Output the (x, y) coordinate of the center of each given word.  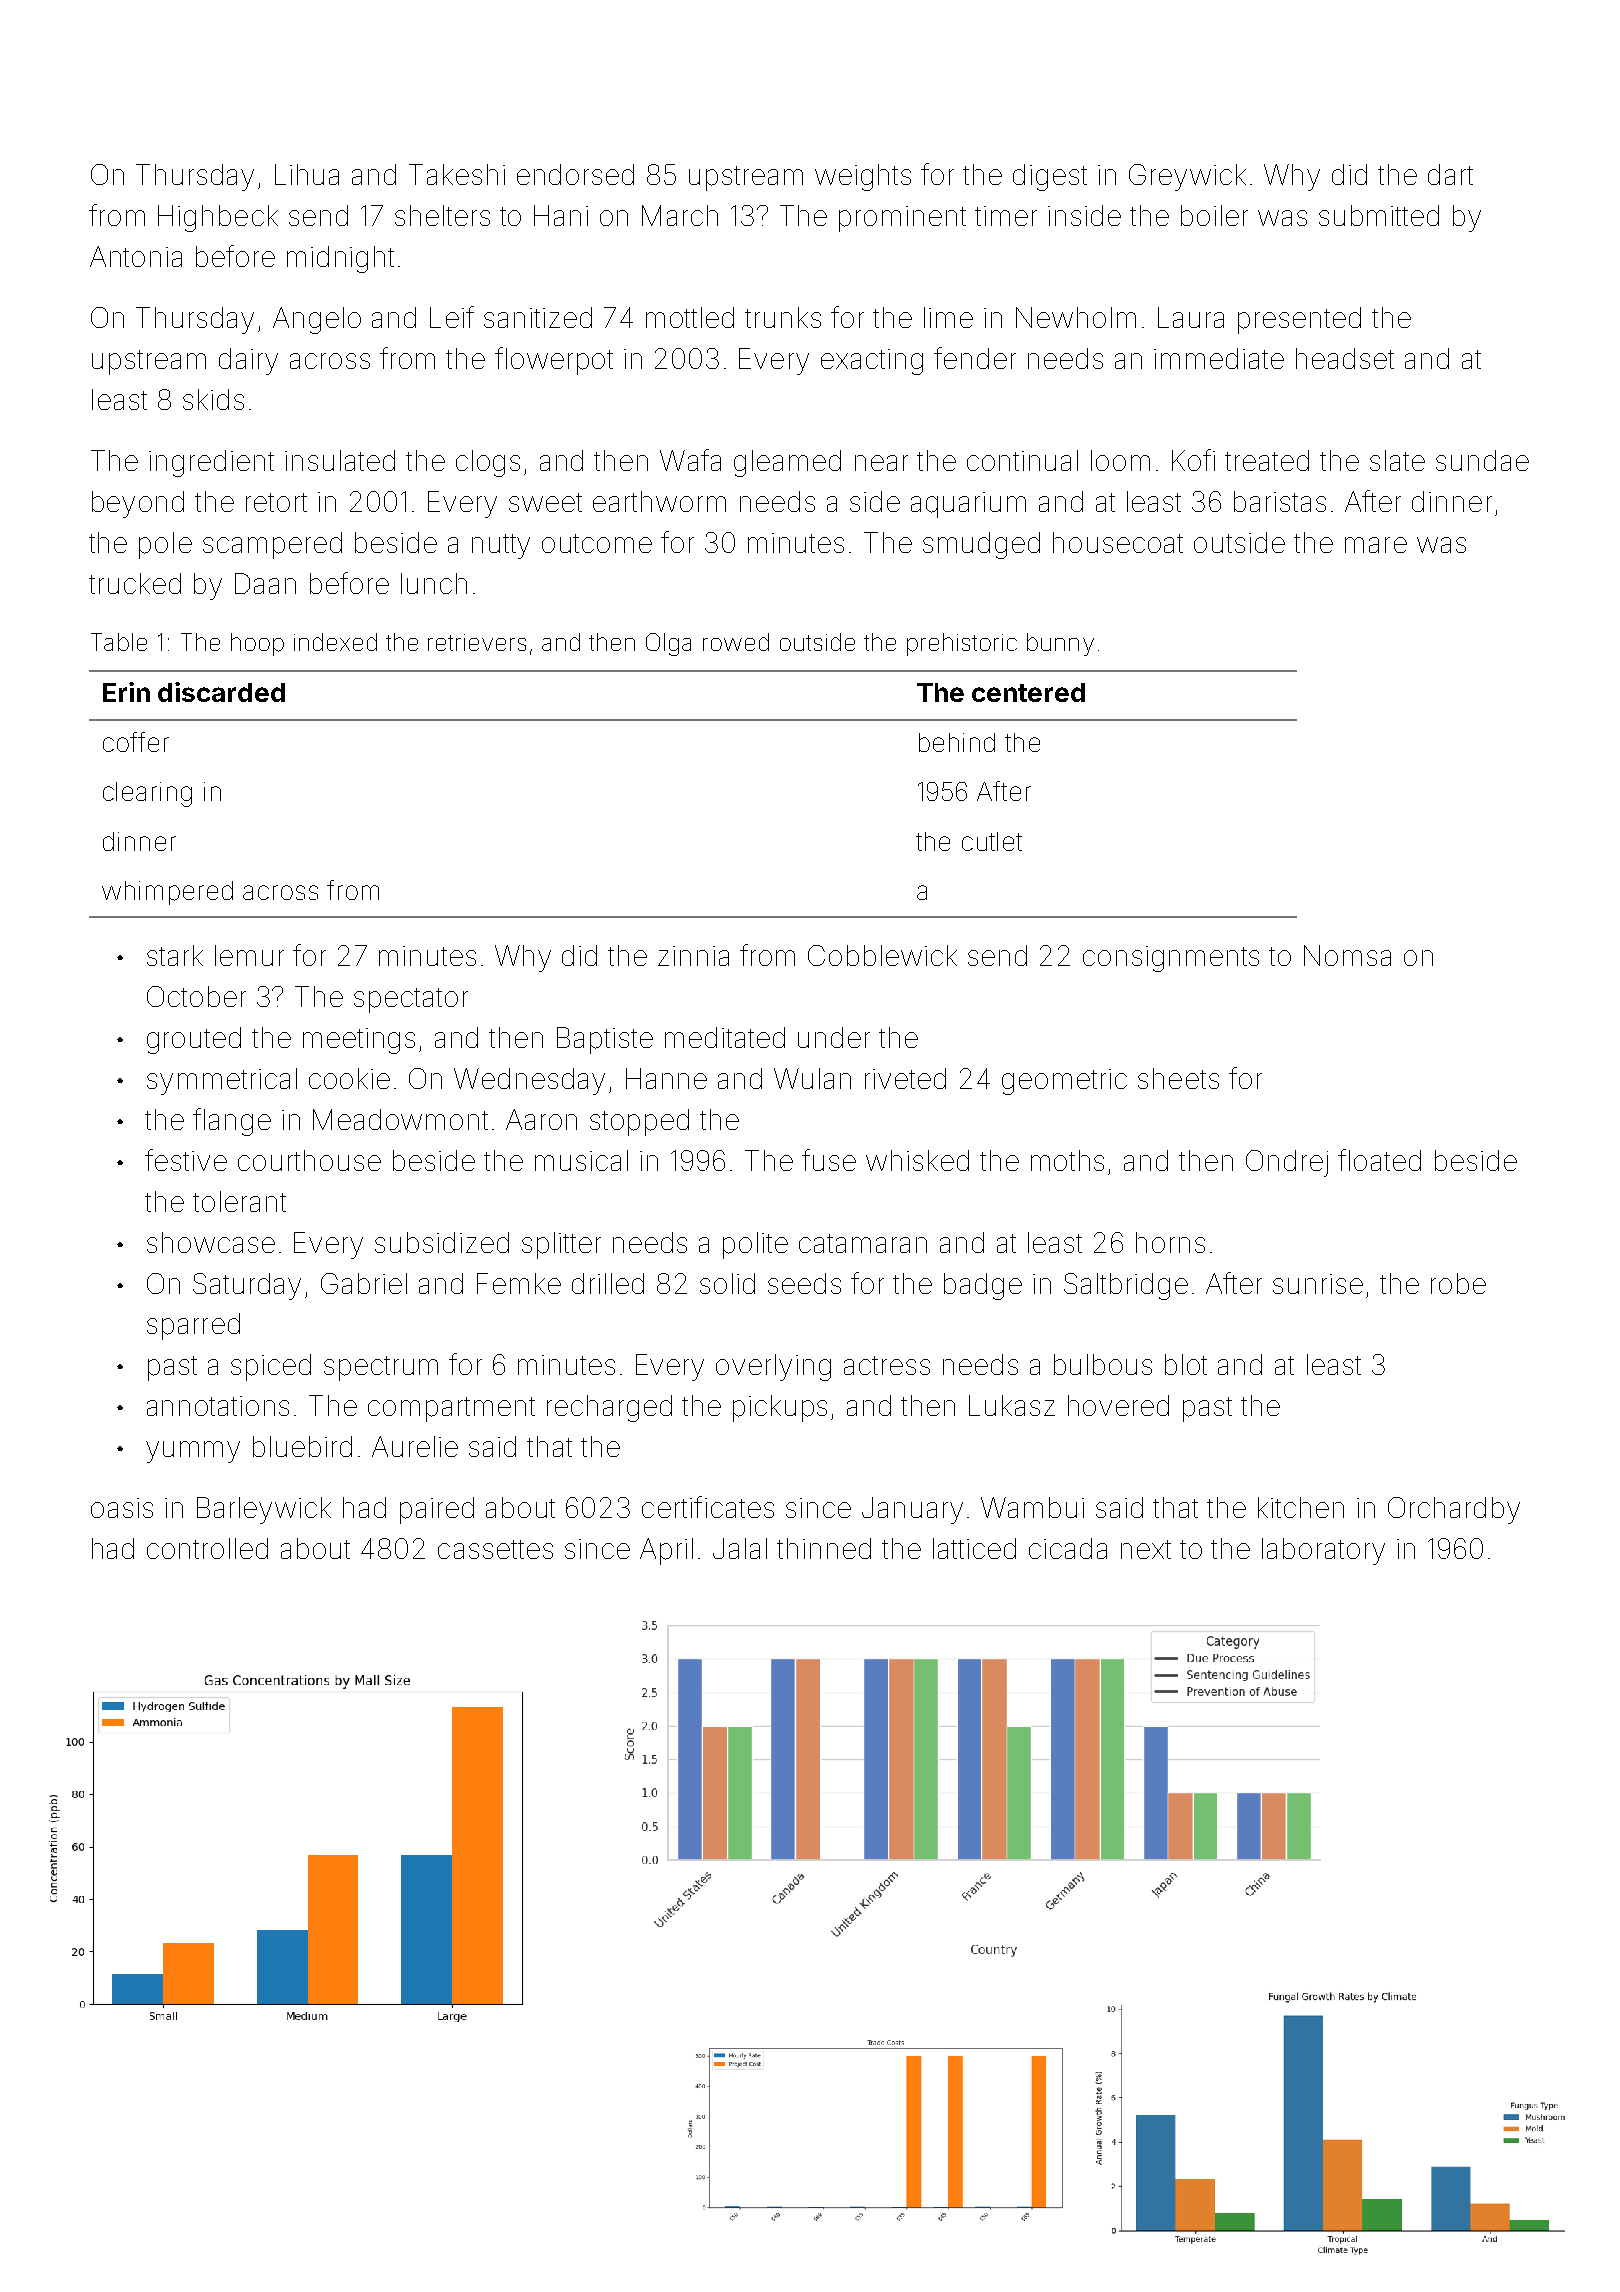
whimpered (167, 893)
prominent (902, 219)
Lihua (307, 174)
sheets (1178, 1078)
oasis (122, 1508)
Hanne (666, 1078)
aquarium (968, 505)
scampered (272, 545)
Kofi (1193, 460)
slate (1397, 460)
